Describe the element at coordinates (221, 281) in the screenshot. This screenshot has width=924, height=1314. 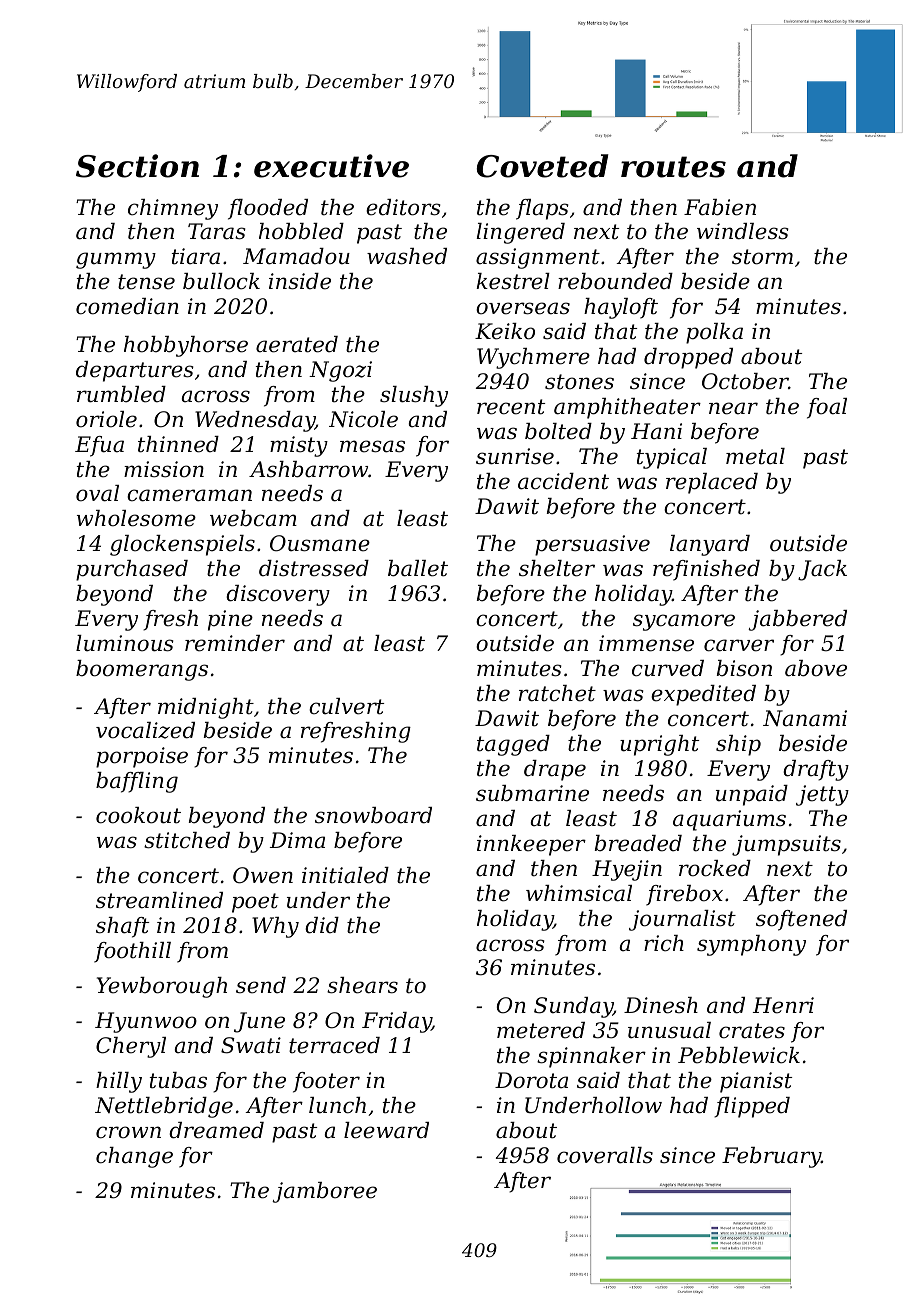
I see `bullock` at that location.
